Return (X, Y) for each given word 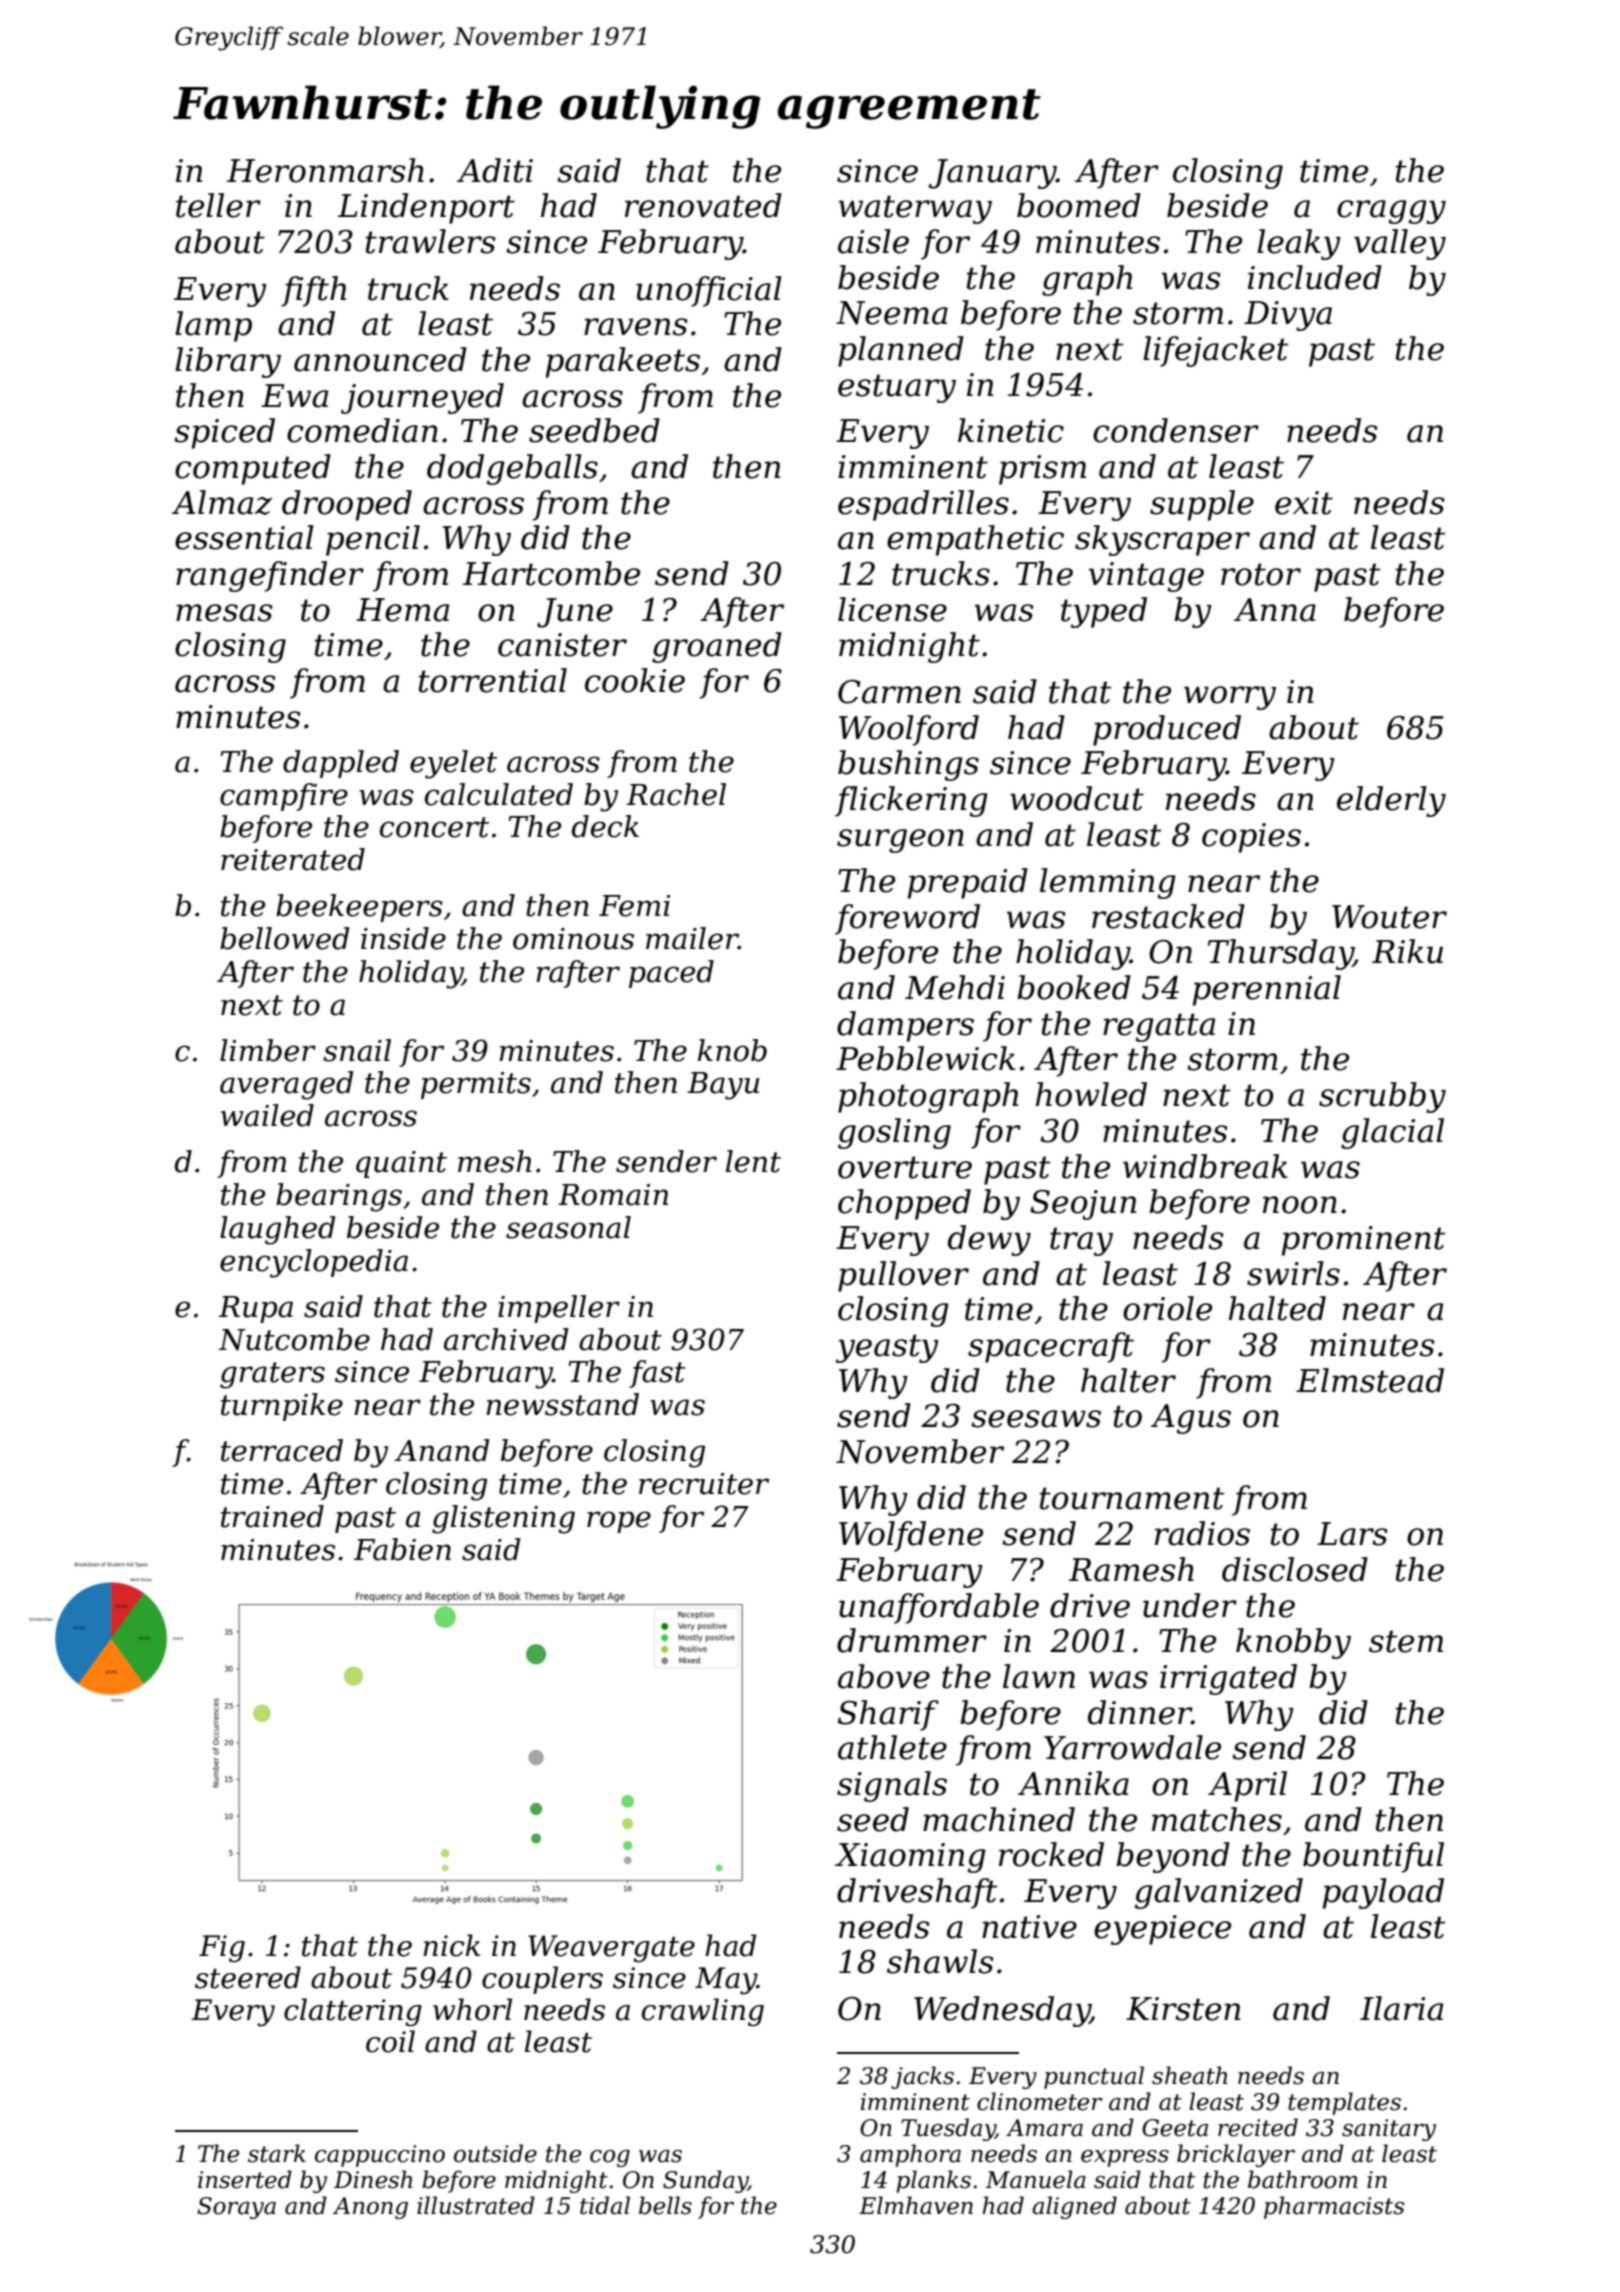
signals (892, 1786)
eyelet (454, 764)
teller (218, 205)
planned (901, 351)
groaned (717, 647)
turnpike (282, 1407)
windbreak (1205, 1166)
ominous (573, 939)
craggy (1391, 212)
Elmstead (1370, 1380)
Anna (1275, 610)
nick (451, 1945)
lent (753, 1161)
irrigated (1228, 1679)
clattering (353, 2012)
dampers (905, 1026)
